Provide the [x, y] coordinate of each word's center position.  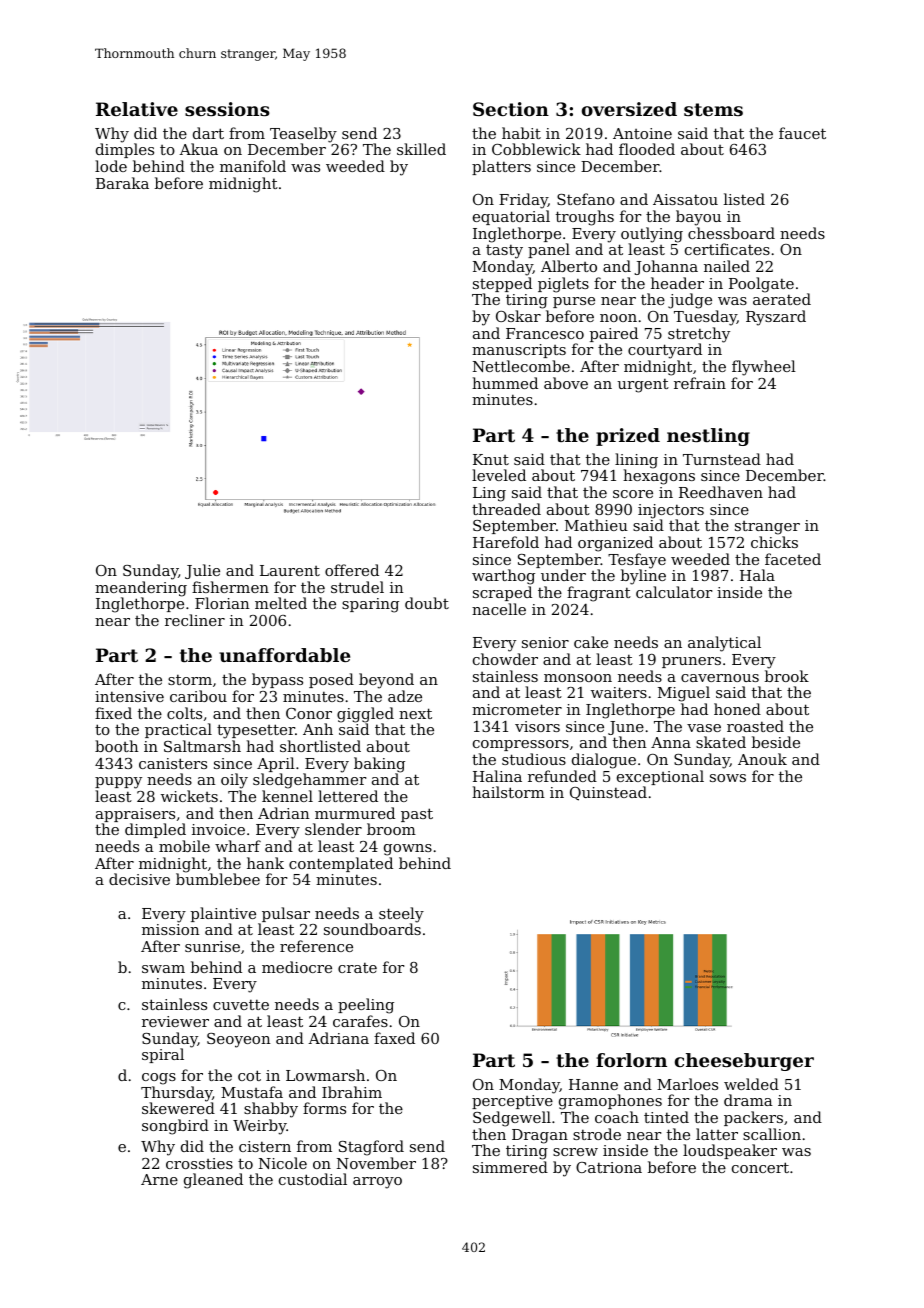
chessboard [731, 233]
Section [511, 109]
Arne [159, 1179]
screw [575, 1152]
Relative [137, 109]
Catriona [609, 1167]
